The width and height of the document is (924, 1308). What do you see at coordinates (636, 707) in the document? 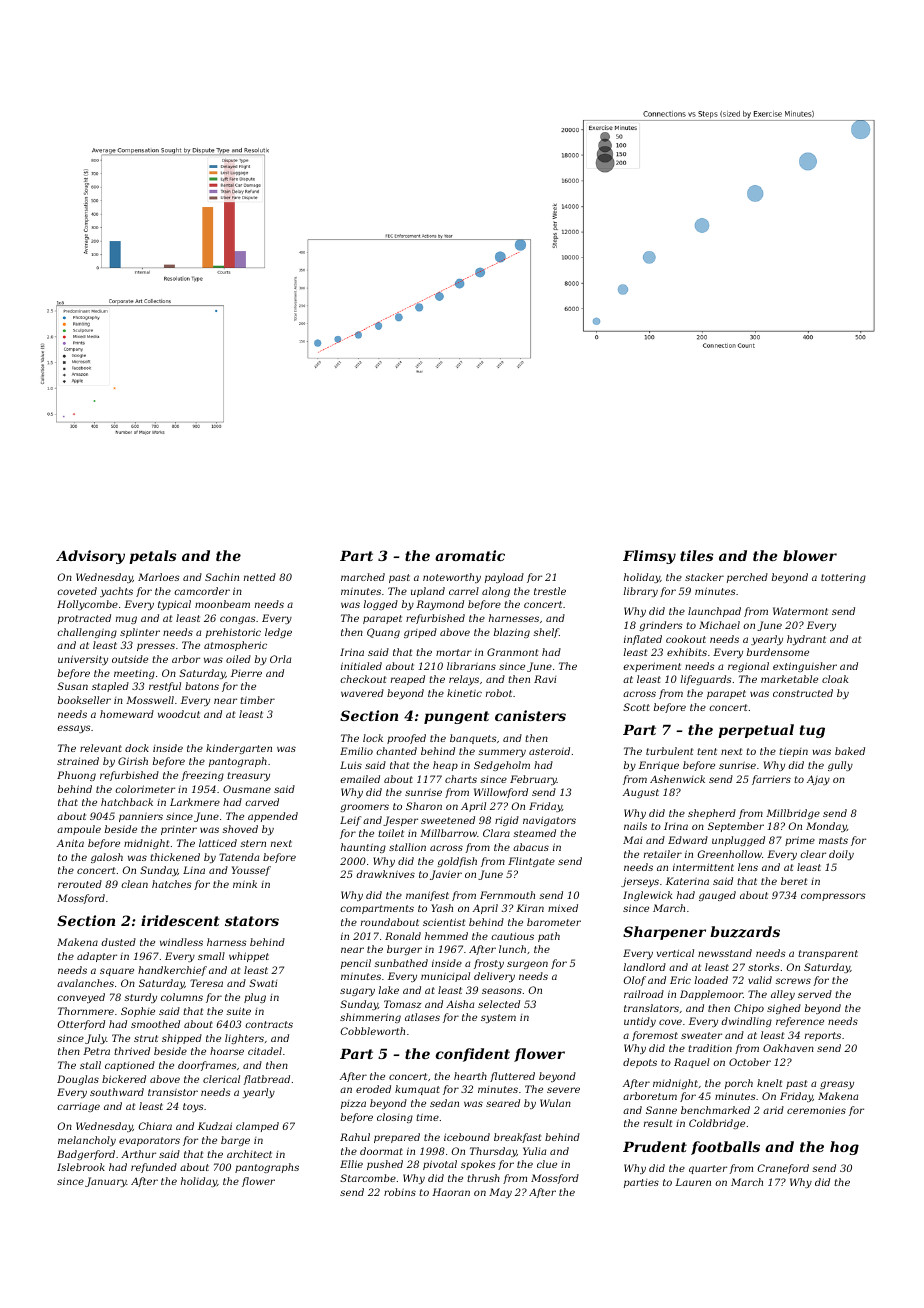
I see `Scott` at bounding box center [636, 707].
